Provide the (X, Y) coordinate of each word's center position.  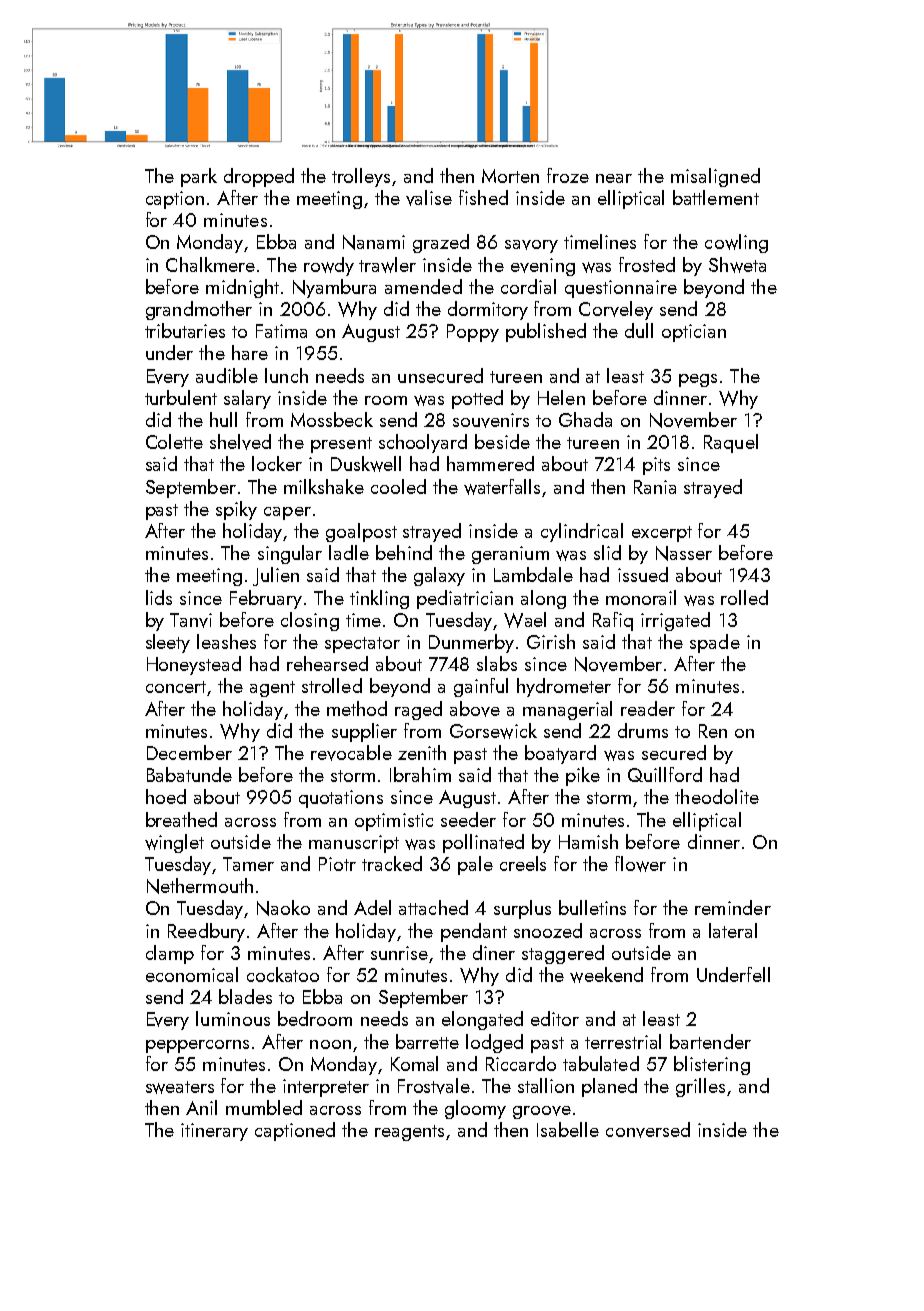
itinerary (214, 1132)
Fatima (281, 331)
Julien (276, 576)
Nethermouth (200, 886)
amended (423, 286)
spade (715, 643)
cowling (736, 243)
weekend (606, 975)
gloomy (475, 1109)
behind (404, 552)
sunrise (399, 953)
